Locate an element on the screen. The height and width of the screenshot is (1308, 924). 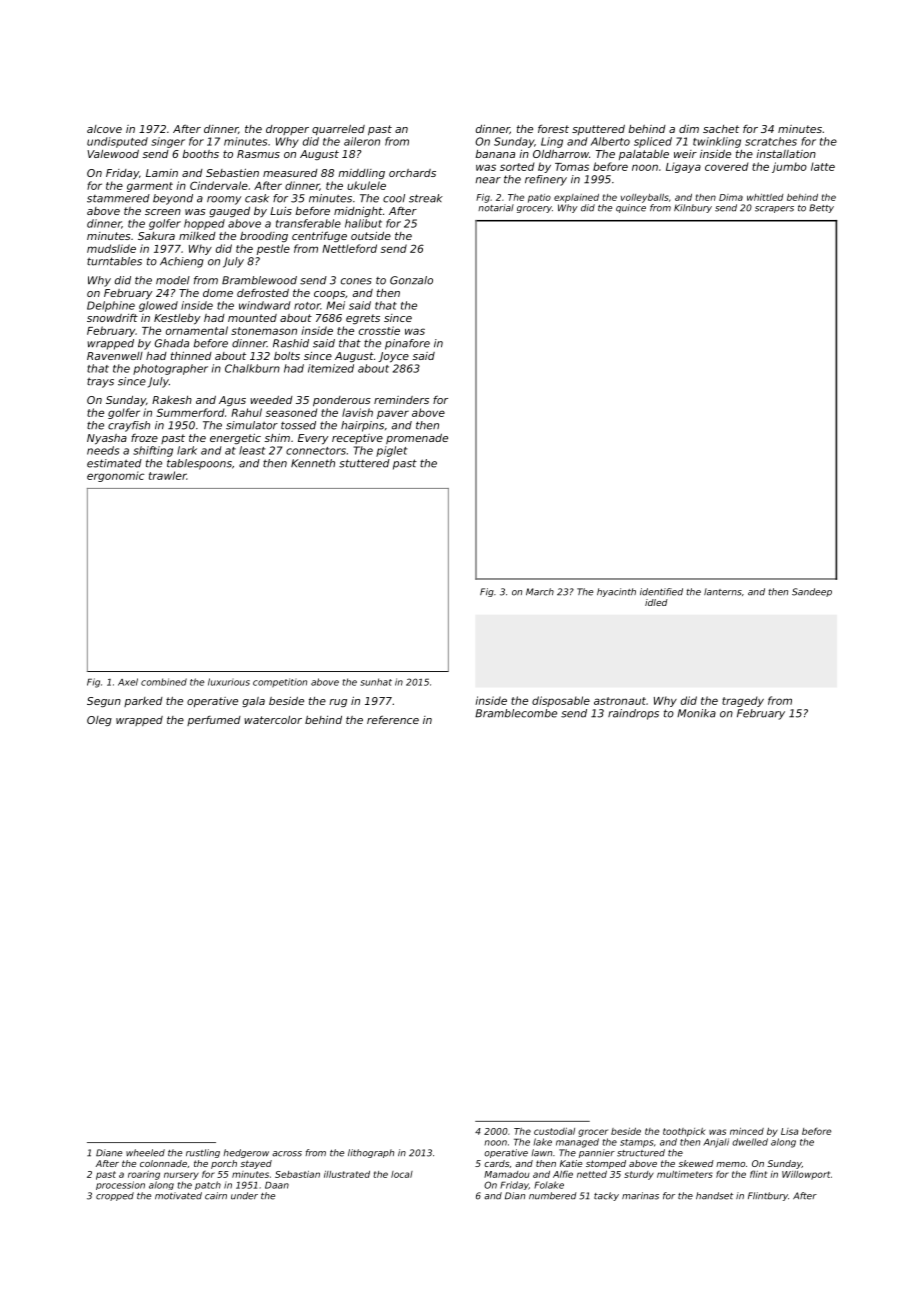
aileron is located at coordinates (362, 141).
